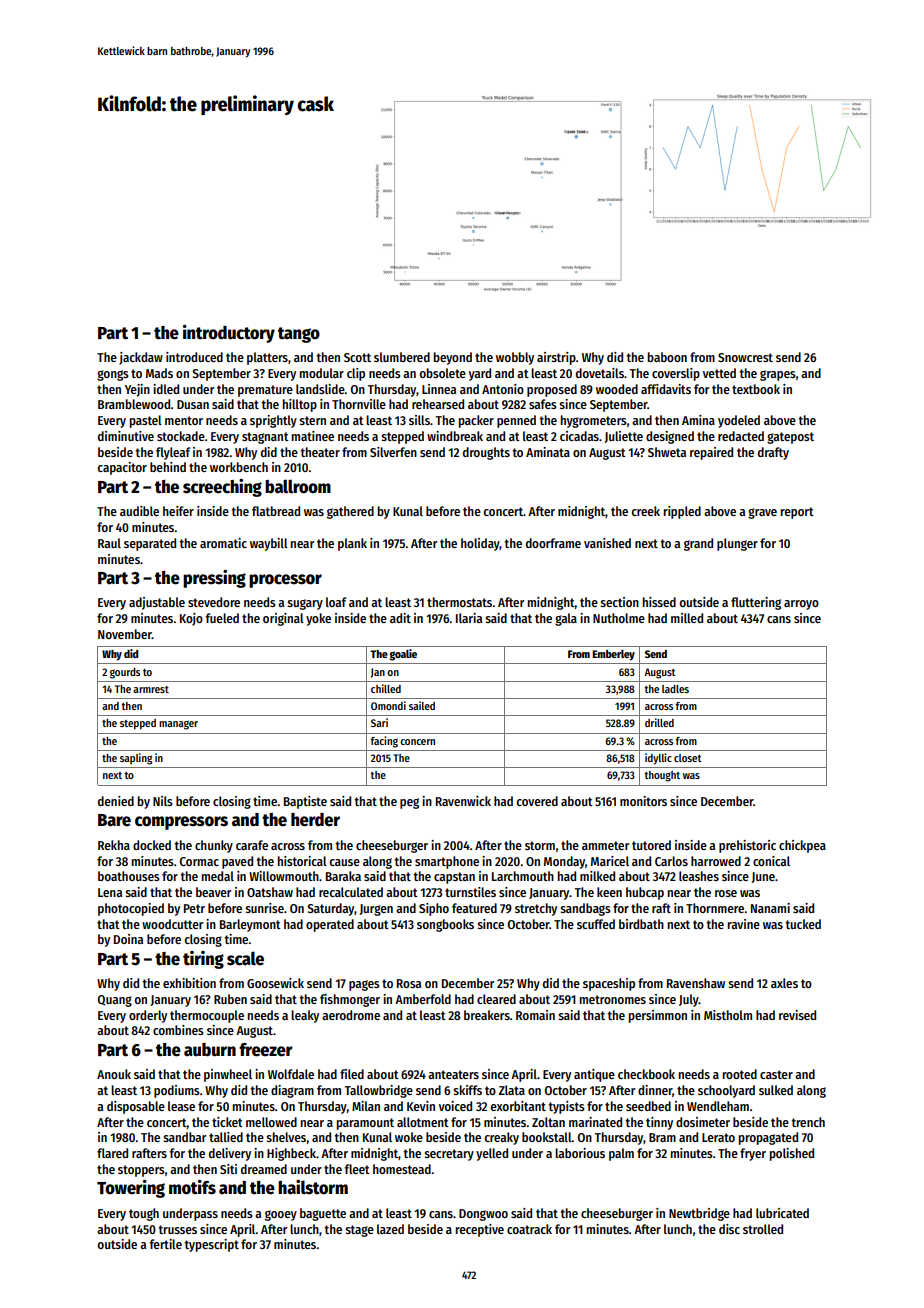 This screenshot has height=1308, width=924. I want to click on baboon, so click(667, 357).
